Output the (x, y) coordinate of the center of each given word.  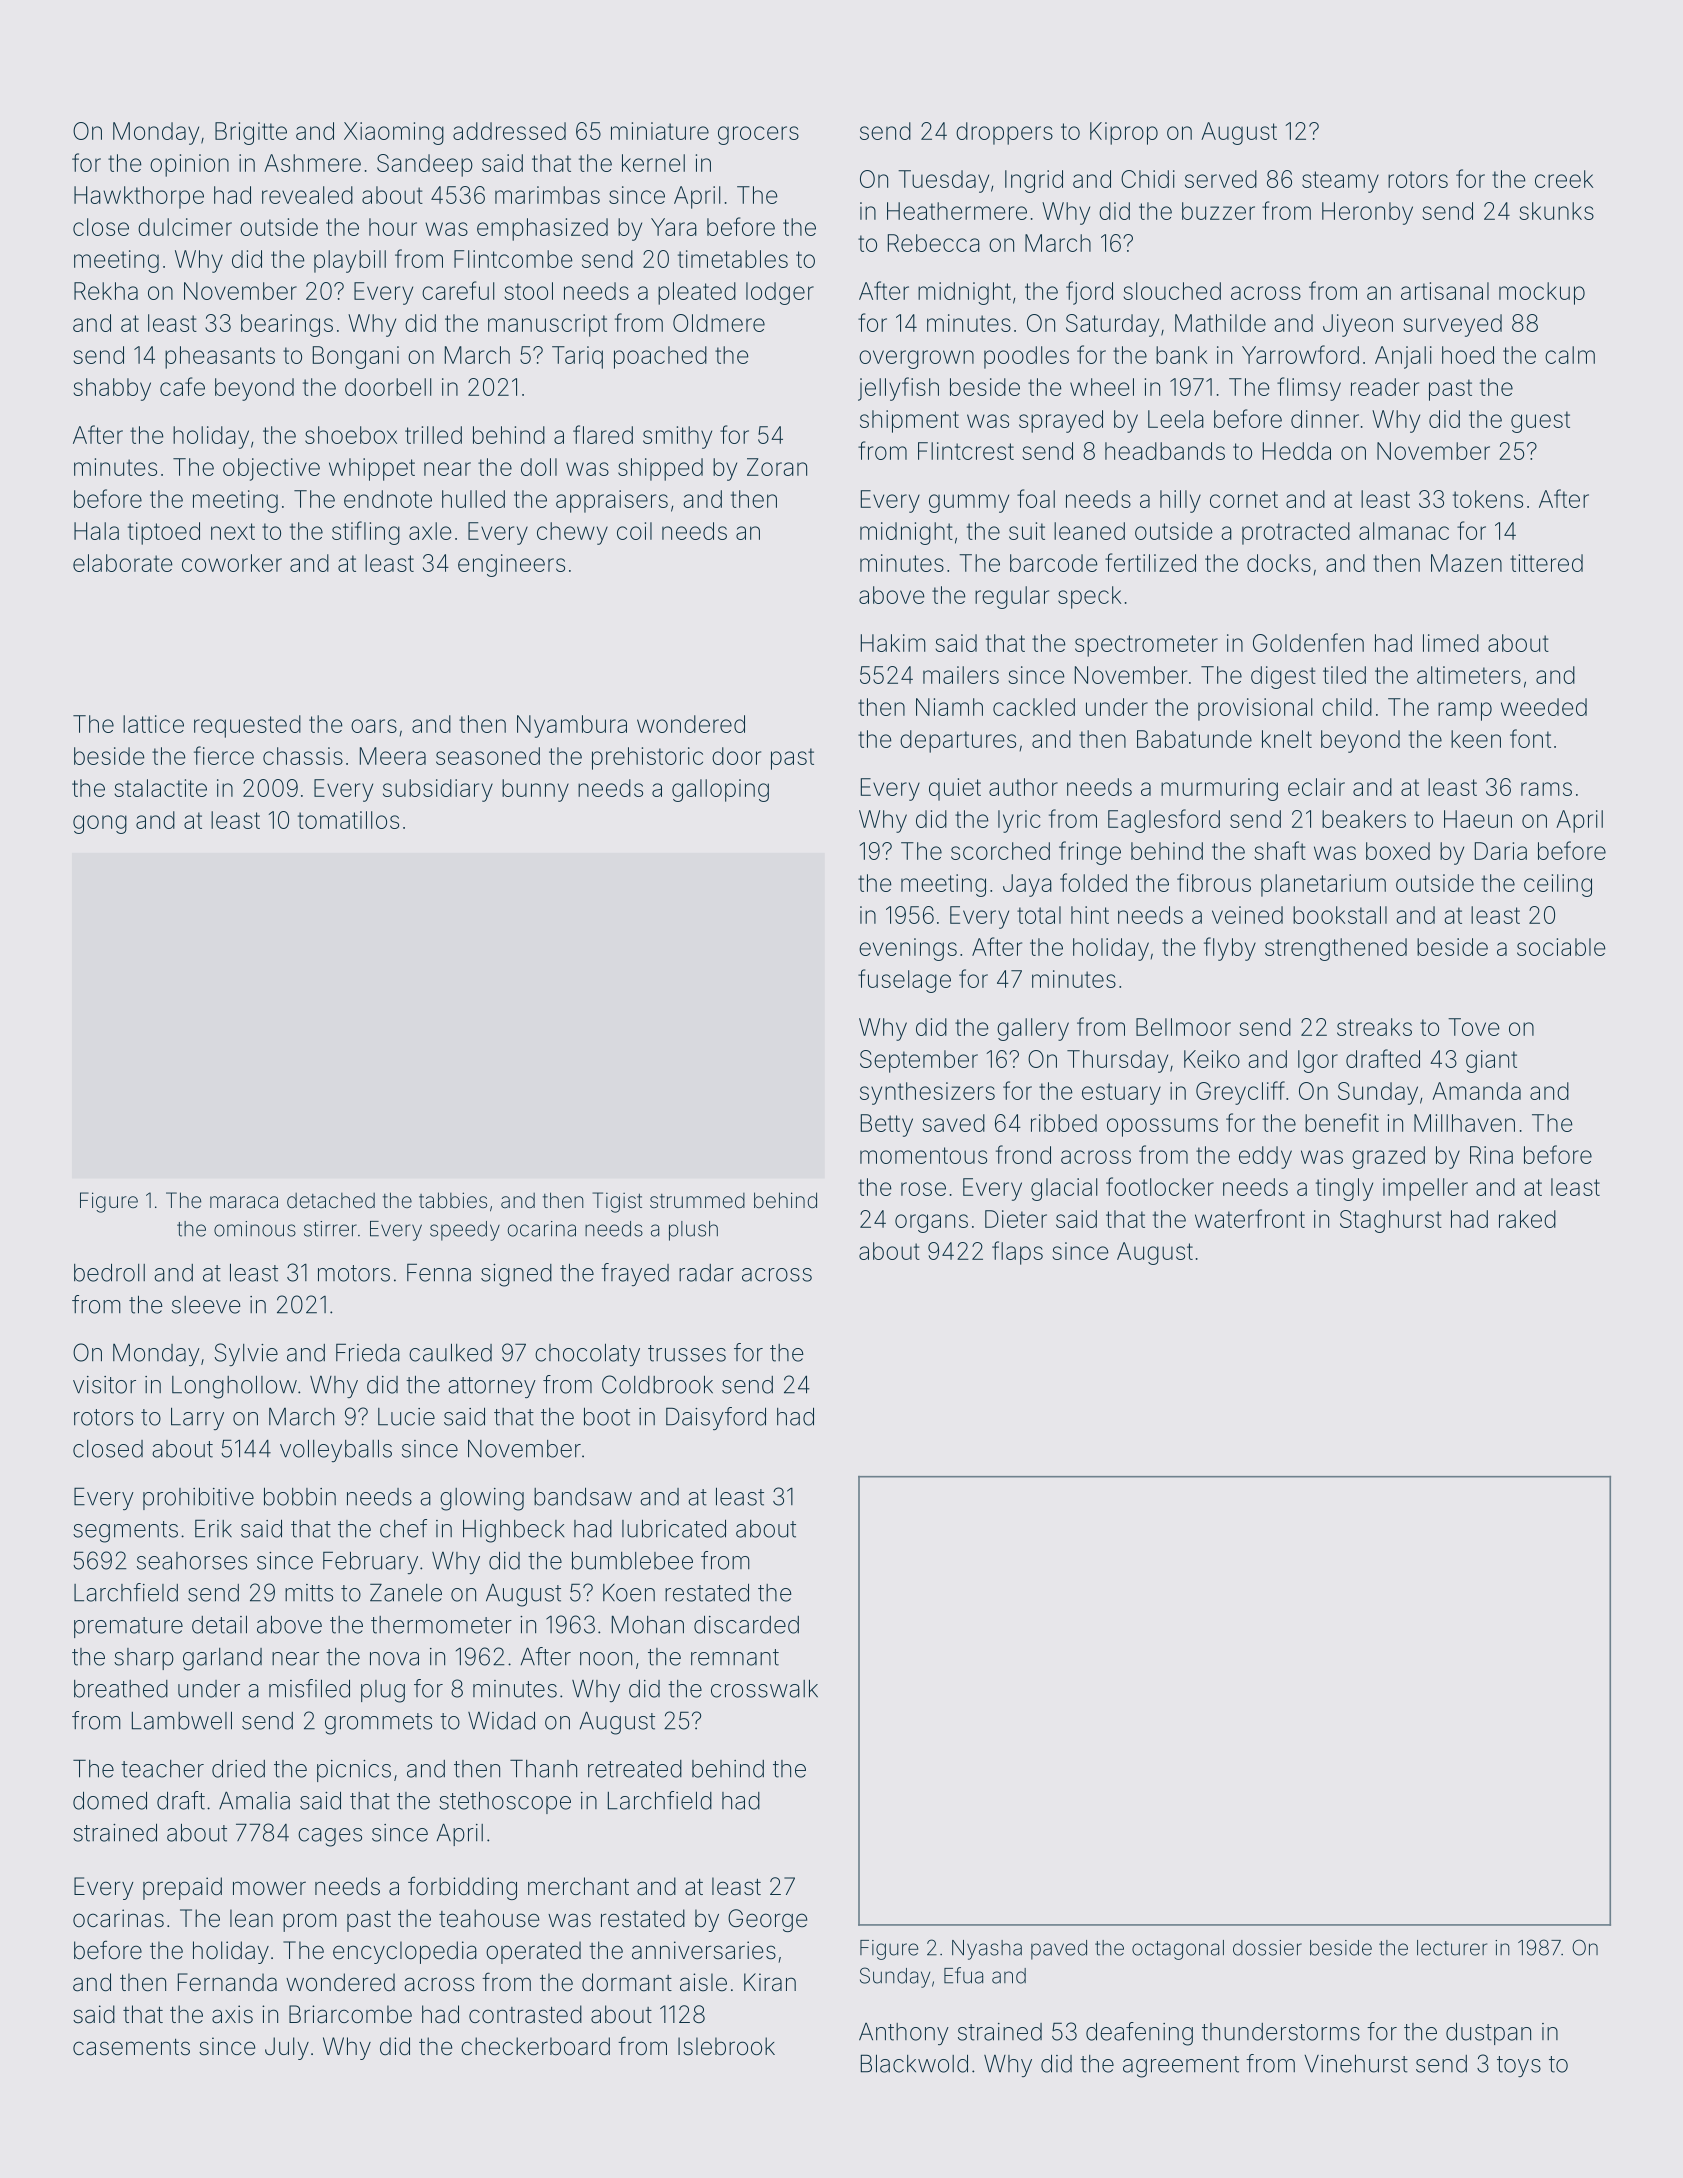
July (287, 2048)
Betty (887, 1125)
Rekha (106, 291)
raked (1527, 1219)
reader (1385, 387)
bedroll (109, 1272)
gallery (1033, 1029)
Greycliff (1240, 1093)
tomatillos (348, 820)
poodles (1026, 357)
